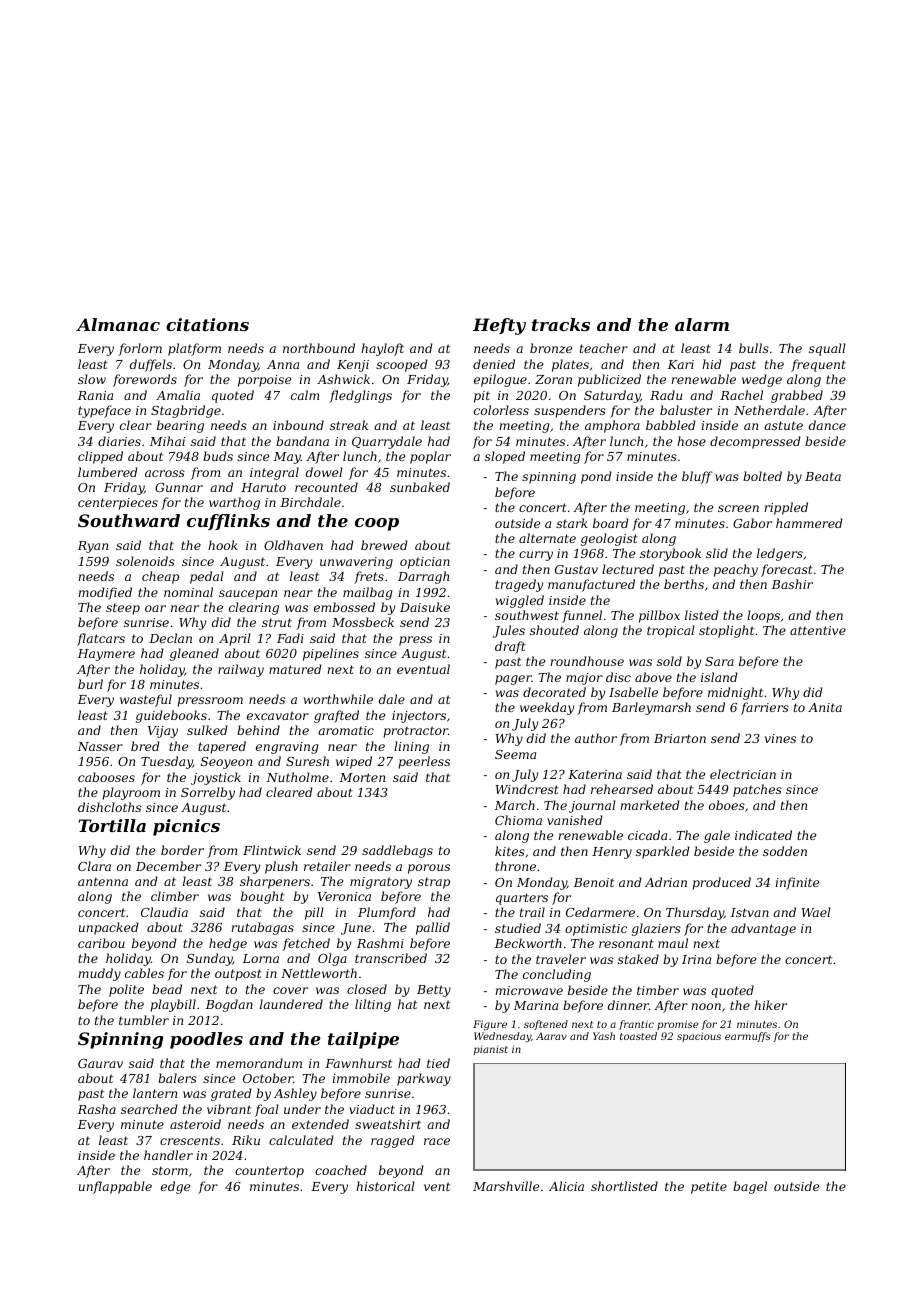  I want to click on Morten, so click(362, 777).
